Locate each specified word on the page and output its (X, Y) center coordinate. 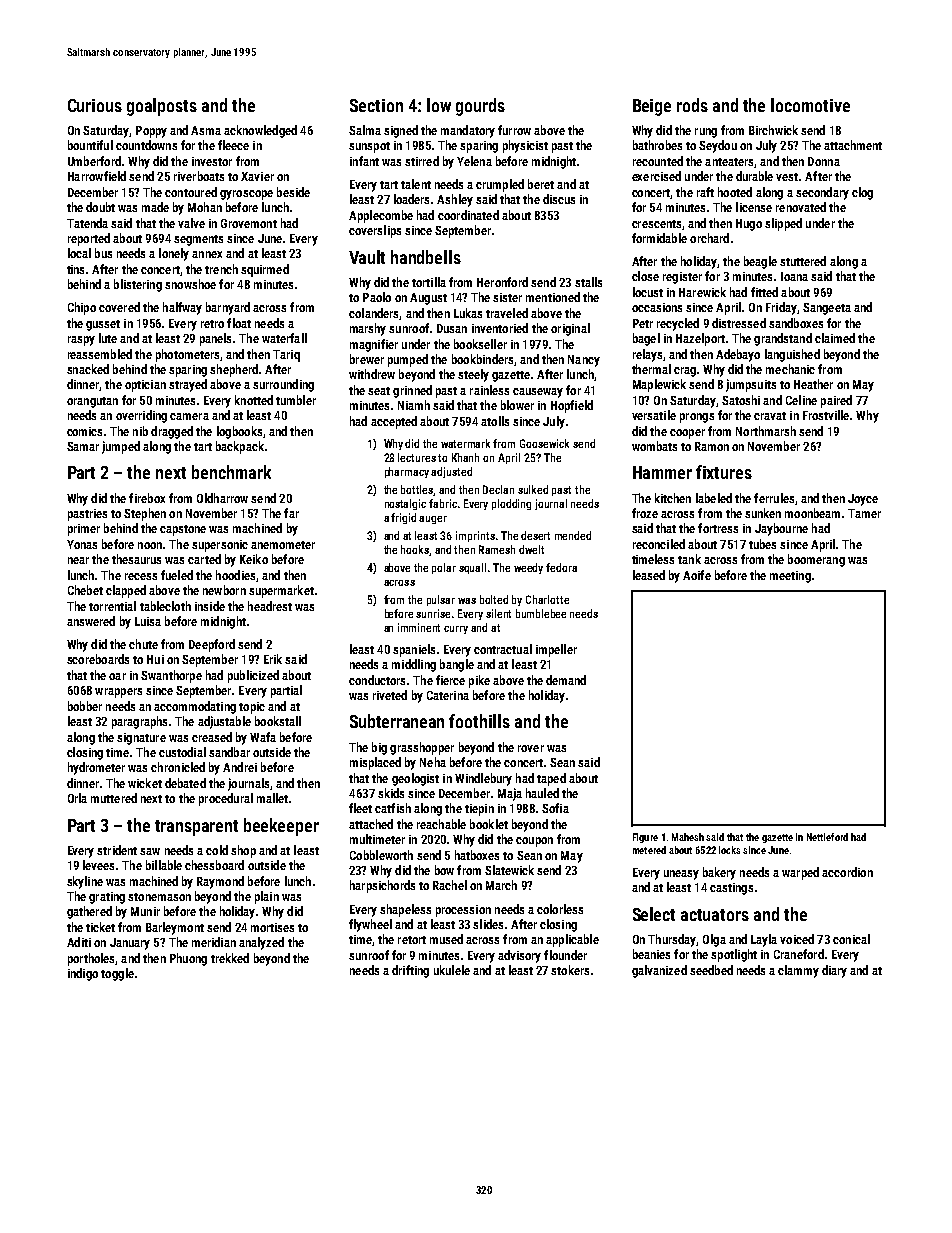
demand (566, 680)
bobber (85, 706)
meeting (790, 577)
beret (541, 184)
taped (551, 779)
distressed (739, 323)
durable (754, 176)
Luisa (148, 621)
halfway (182, 308)
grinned (412, 391)
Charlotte (547, 599)
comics (84, 431)
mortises (272, 927)
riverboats (199, 176)
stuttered (803, 261)
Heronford (502, 282)
